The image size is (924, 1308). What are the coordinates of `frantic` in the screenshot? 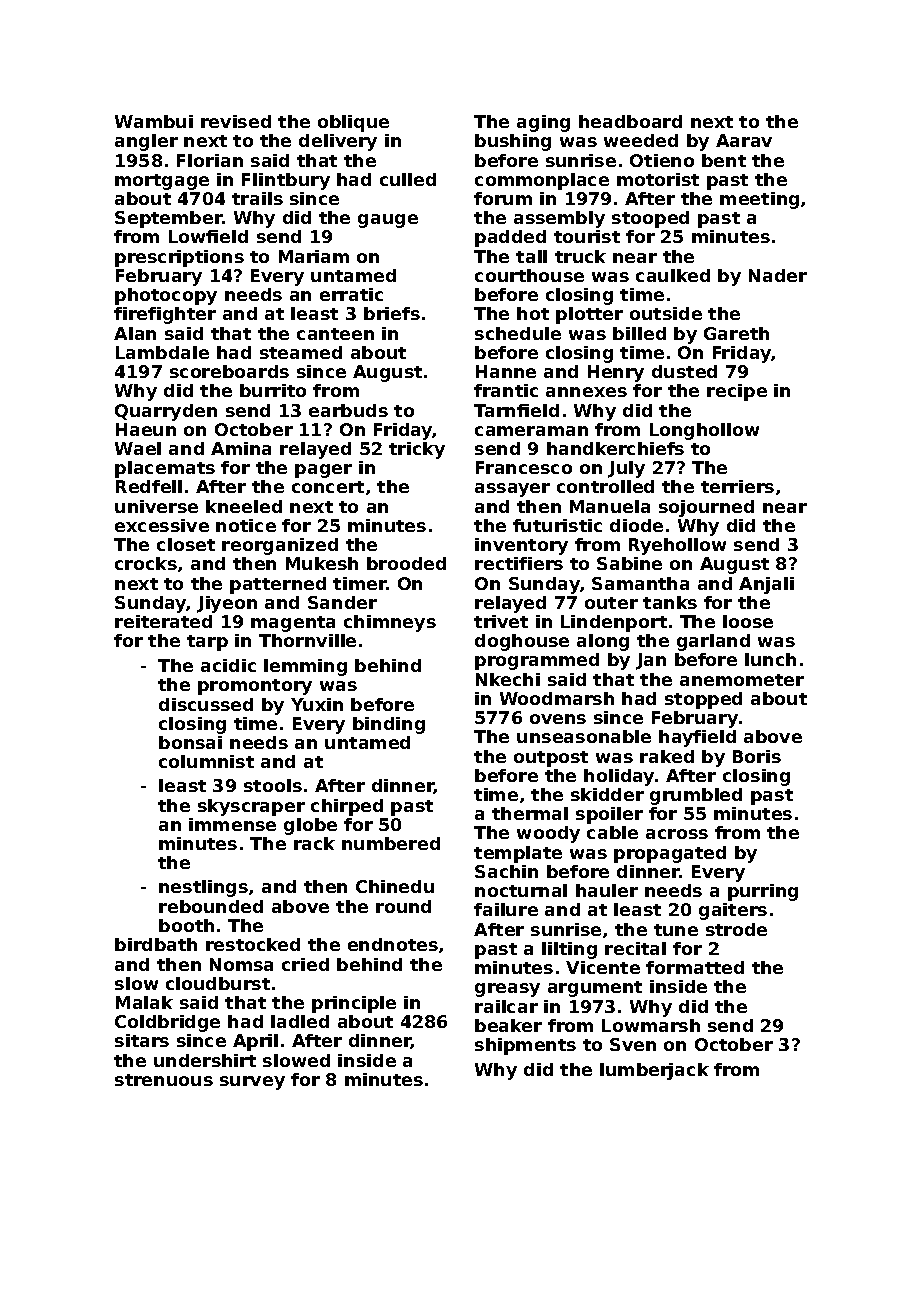 It's located at (506, 390).
